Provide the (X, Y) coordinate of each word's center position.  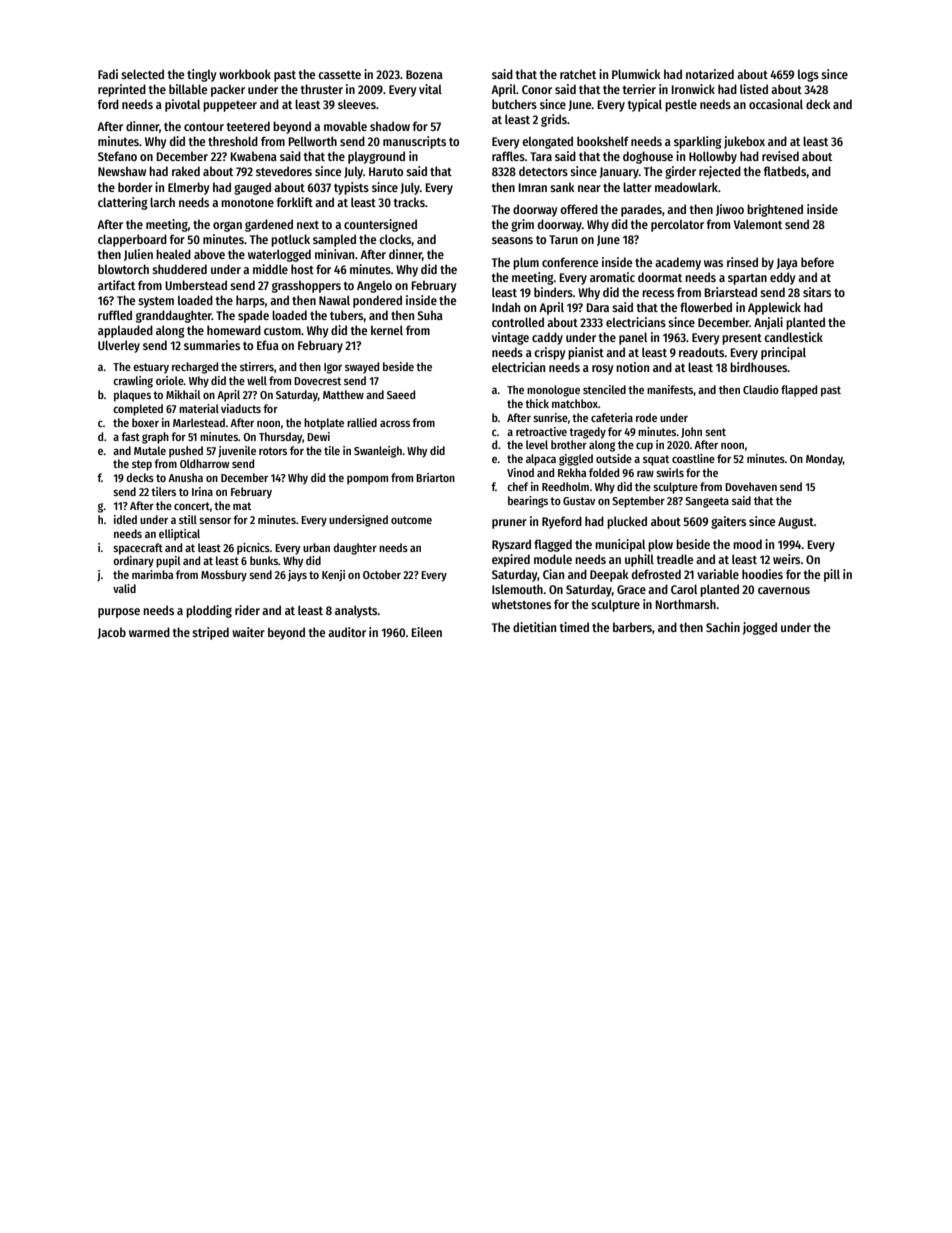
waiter (248, 632)
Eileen (427, 632)
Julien (138, 255)
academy (678, 263)
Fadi (108, 74)
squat (656, 460)
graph (155, 438)
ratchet (578, 74)
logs (808, 76)
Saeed (401, 394)
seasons (512, 240)
